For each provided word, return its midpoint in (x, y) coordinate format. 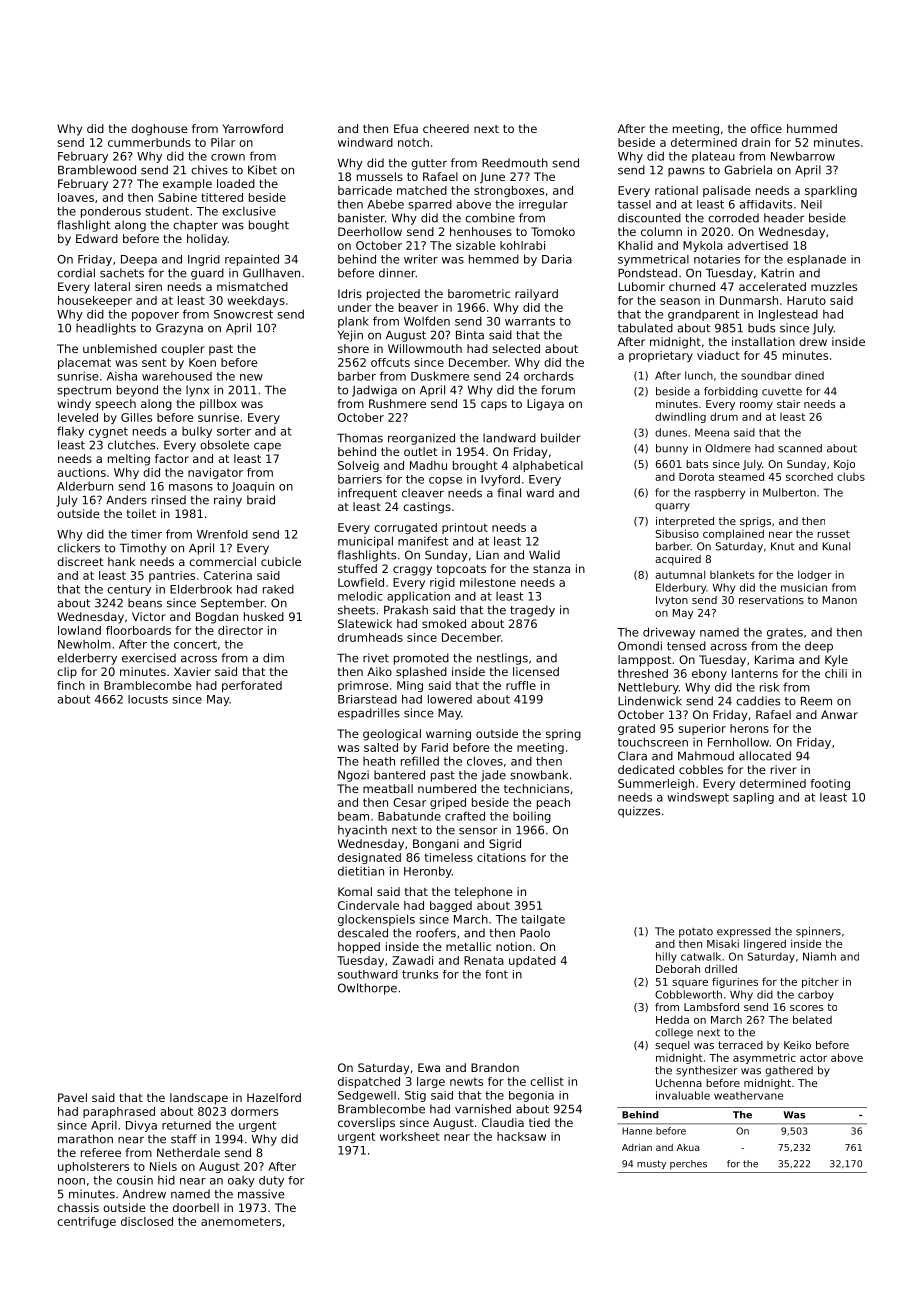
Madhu (428, 465)
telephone (484, 893)
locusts (148, 699)
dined (809, 375)
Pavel (72, 1097)
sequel (672, 1046)
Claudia (503, 1122)
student (167, 211)
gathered (789, 1071)
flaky (70, 432)
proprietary (661, 356)
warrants (530, 321)
